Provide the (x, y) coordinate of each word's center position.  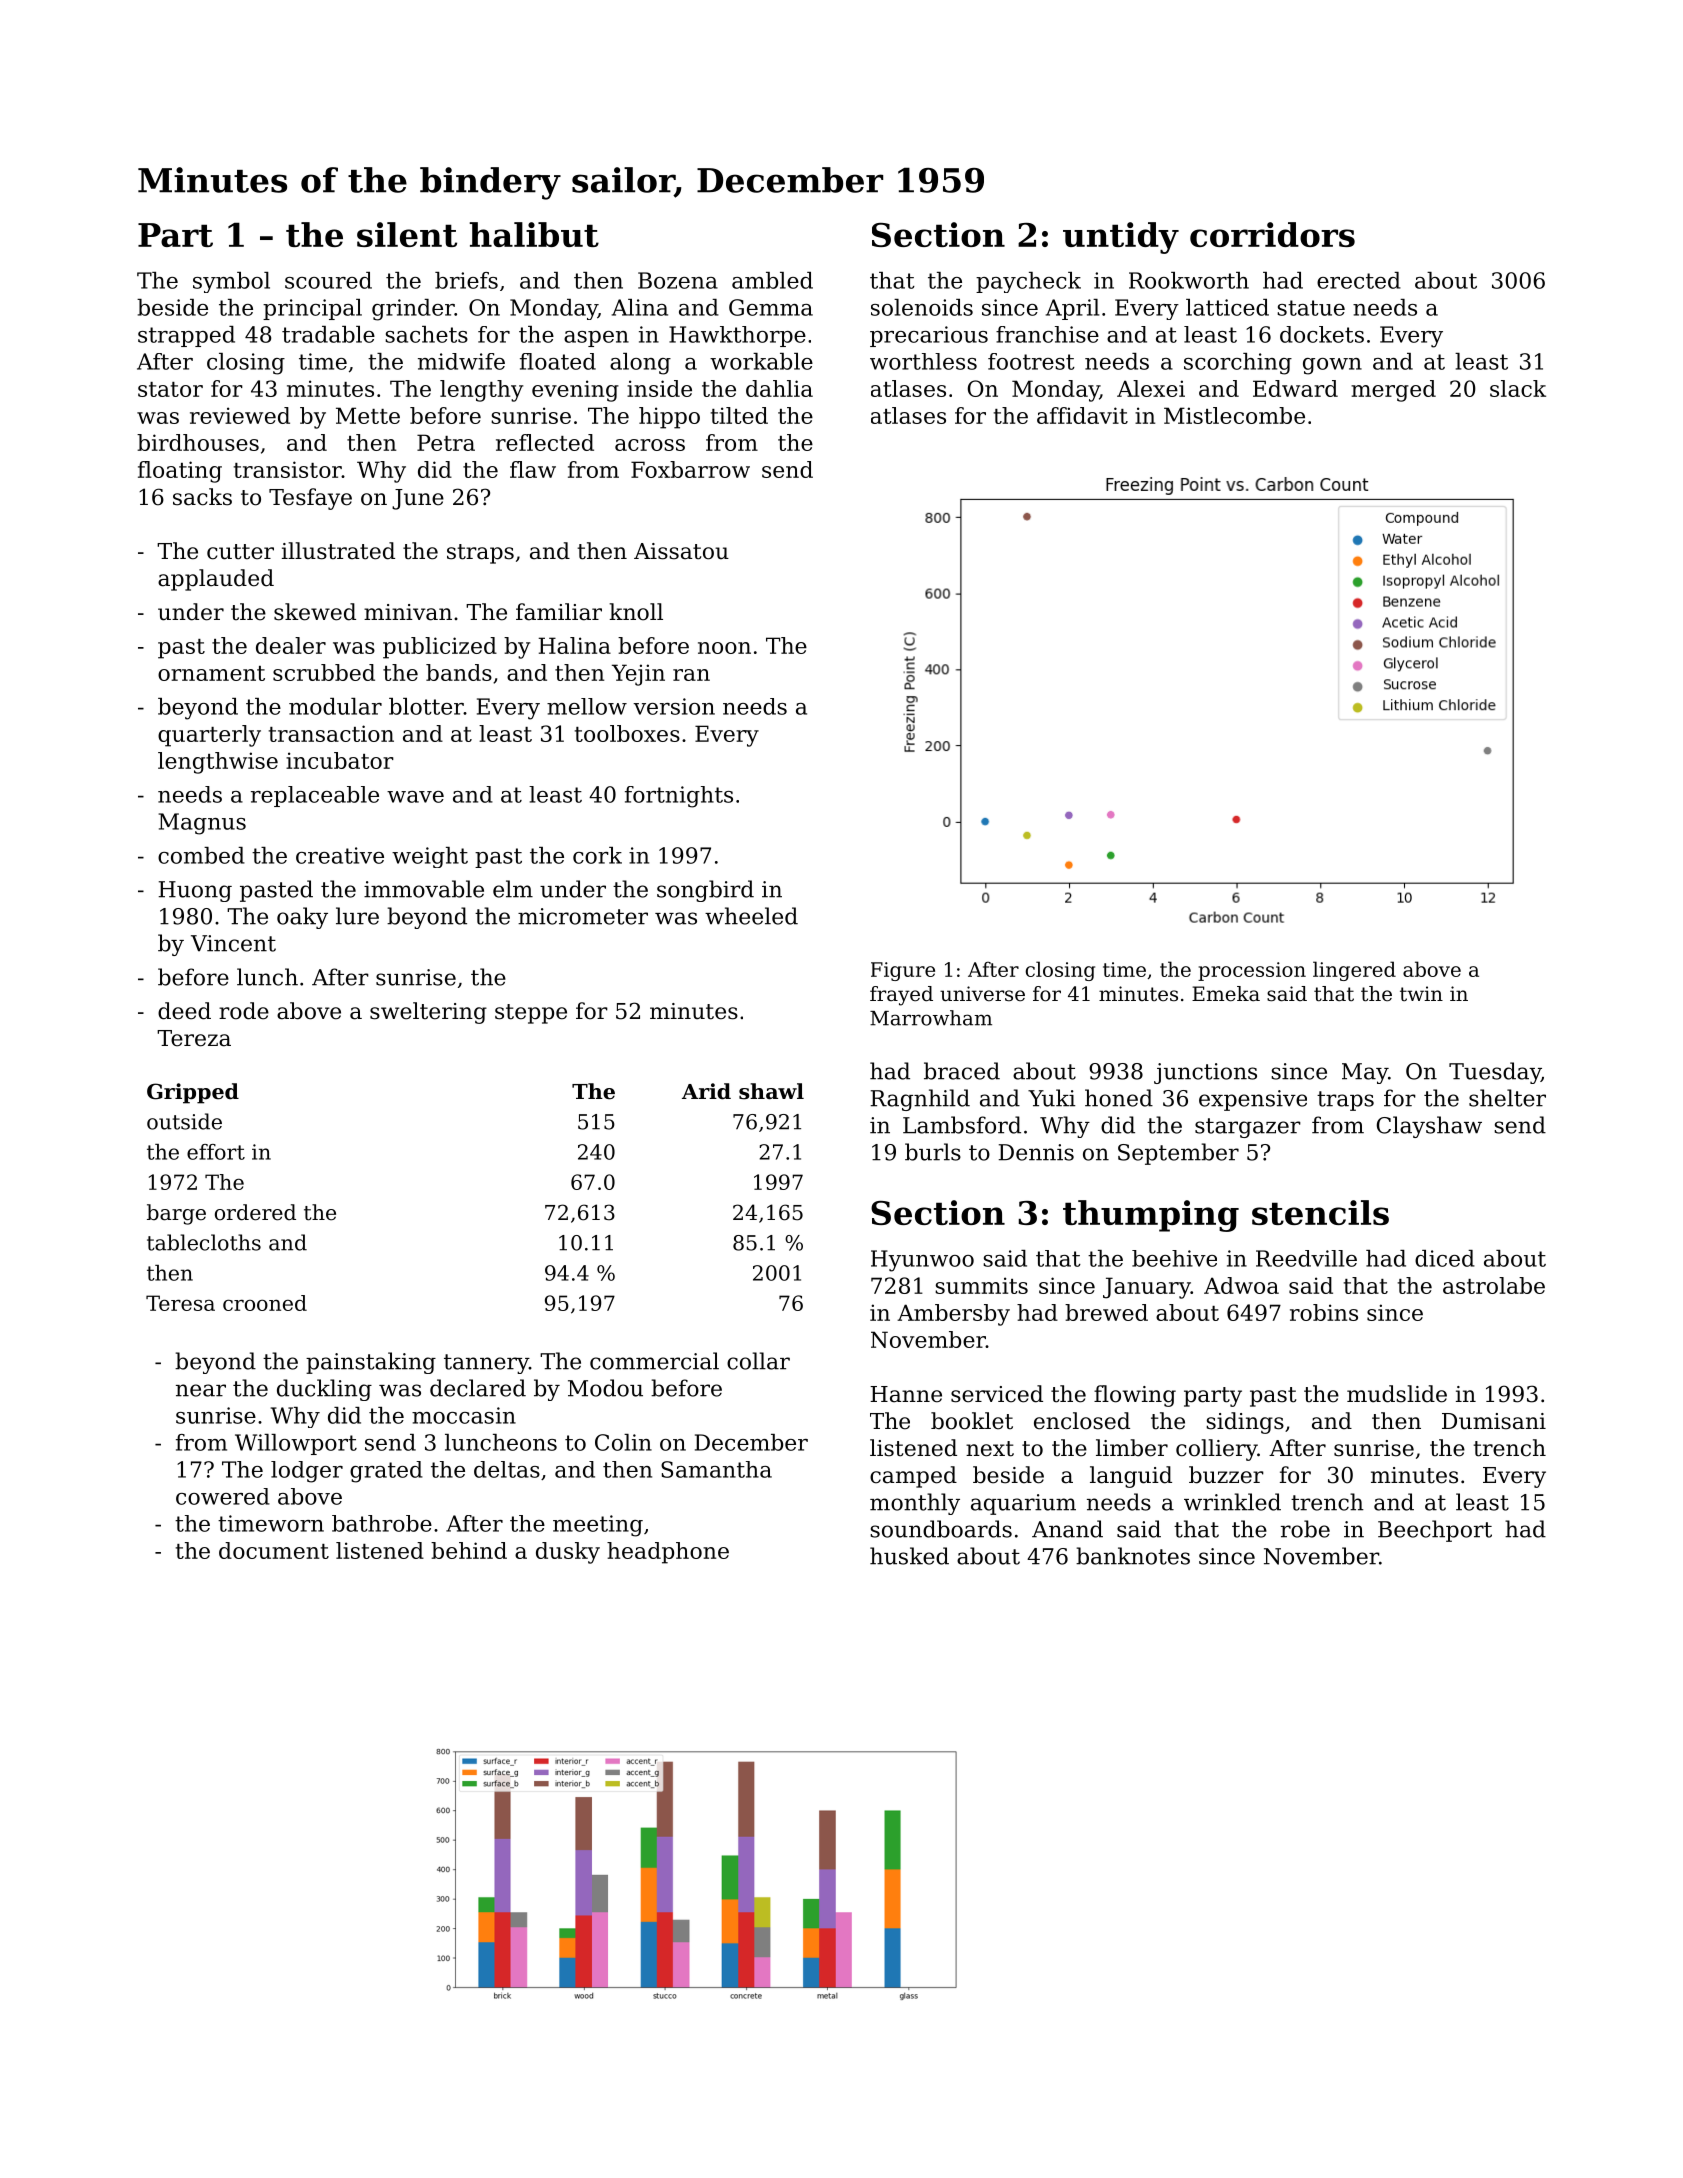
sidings (1245, 1423)
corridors (1272, 234)
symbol (231, 282)
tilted (739, 415)
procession (1252, 971)
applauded (216, 580)
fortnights (679, 797)
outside (184, 1121)
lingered (1354, 971)
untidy (1121, 238)
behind (469, 1550)
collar (758, 1361)
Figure (903, 971)
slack (1518, 388)
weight (430, 857)
